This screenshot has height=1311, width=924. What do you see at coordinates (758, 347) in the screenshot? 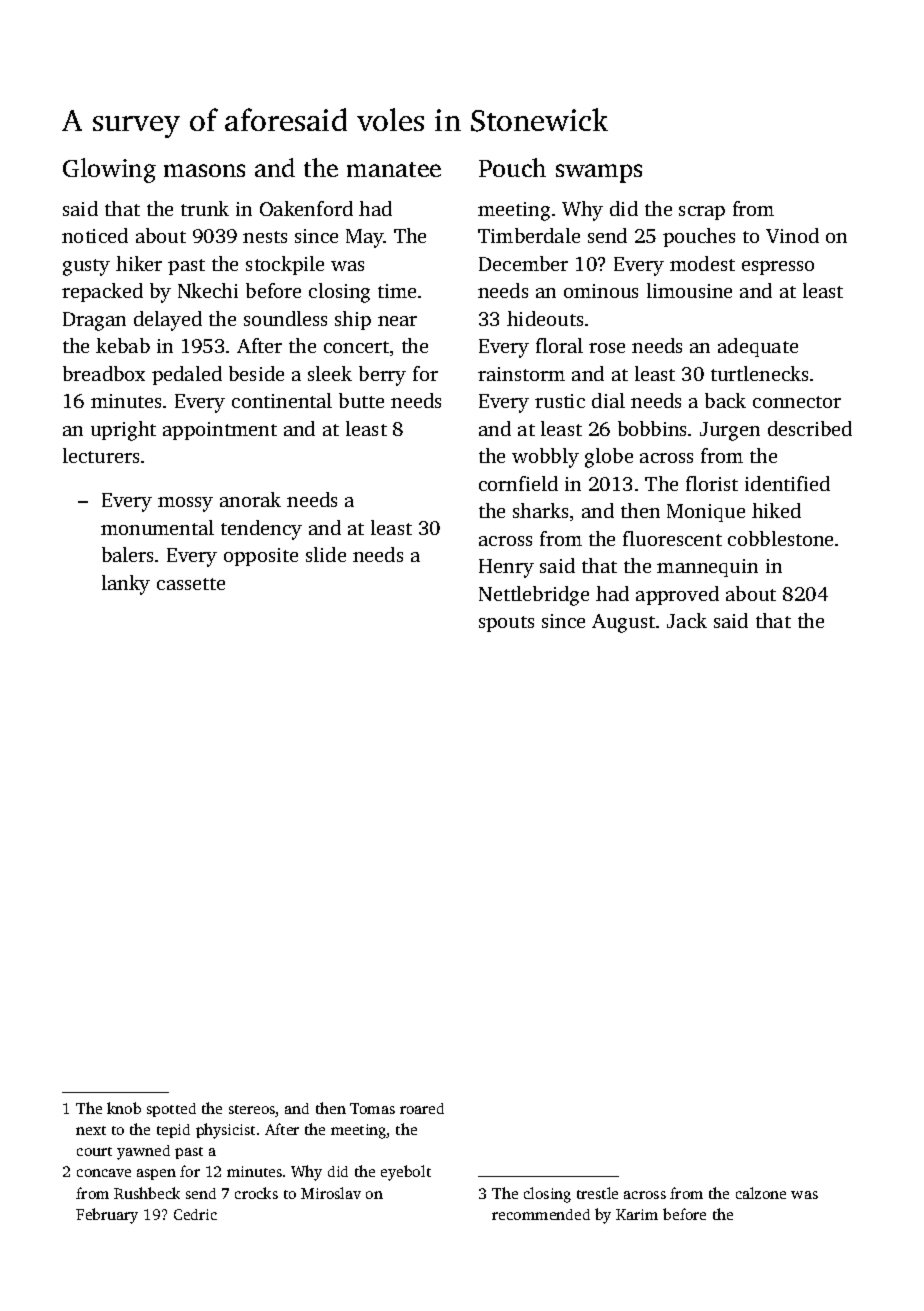
I see `adequate` at bounding box center [758, 347].
